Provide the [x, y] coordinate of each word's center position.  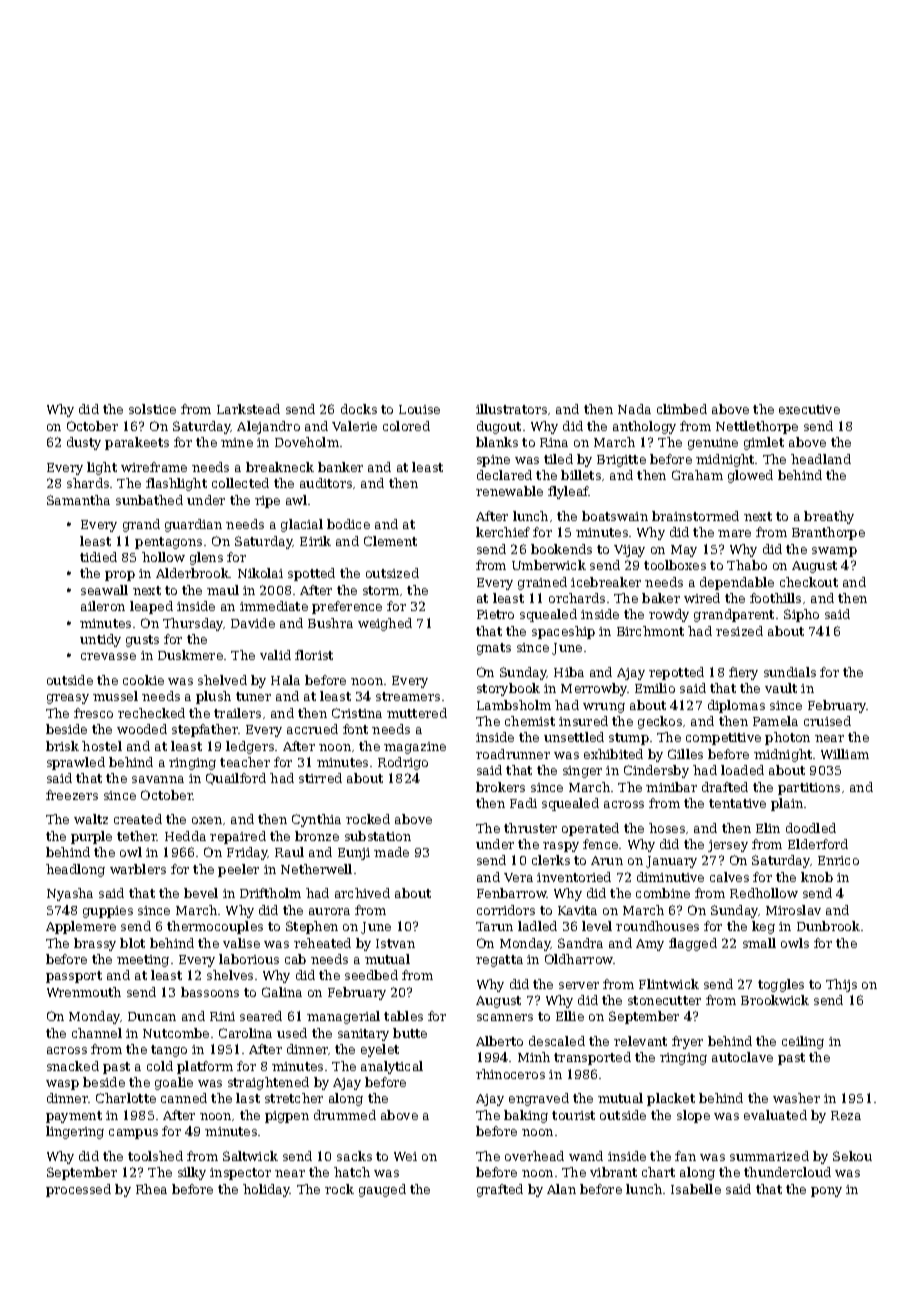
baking [526, 1116]
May [684, 551]
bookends [561, 549]
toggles [781, 985]
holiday [266, 1190]
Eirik [315, 541]
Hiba [569, 672]
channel [97, 1033]
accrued [312, 729]
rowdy [669, 615]
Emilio [655, 688]
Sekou [852, 1156]
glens [206, 558]
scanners [505, 1017]
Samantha [78, 500]
